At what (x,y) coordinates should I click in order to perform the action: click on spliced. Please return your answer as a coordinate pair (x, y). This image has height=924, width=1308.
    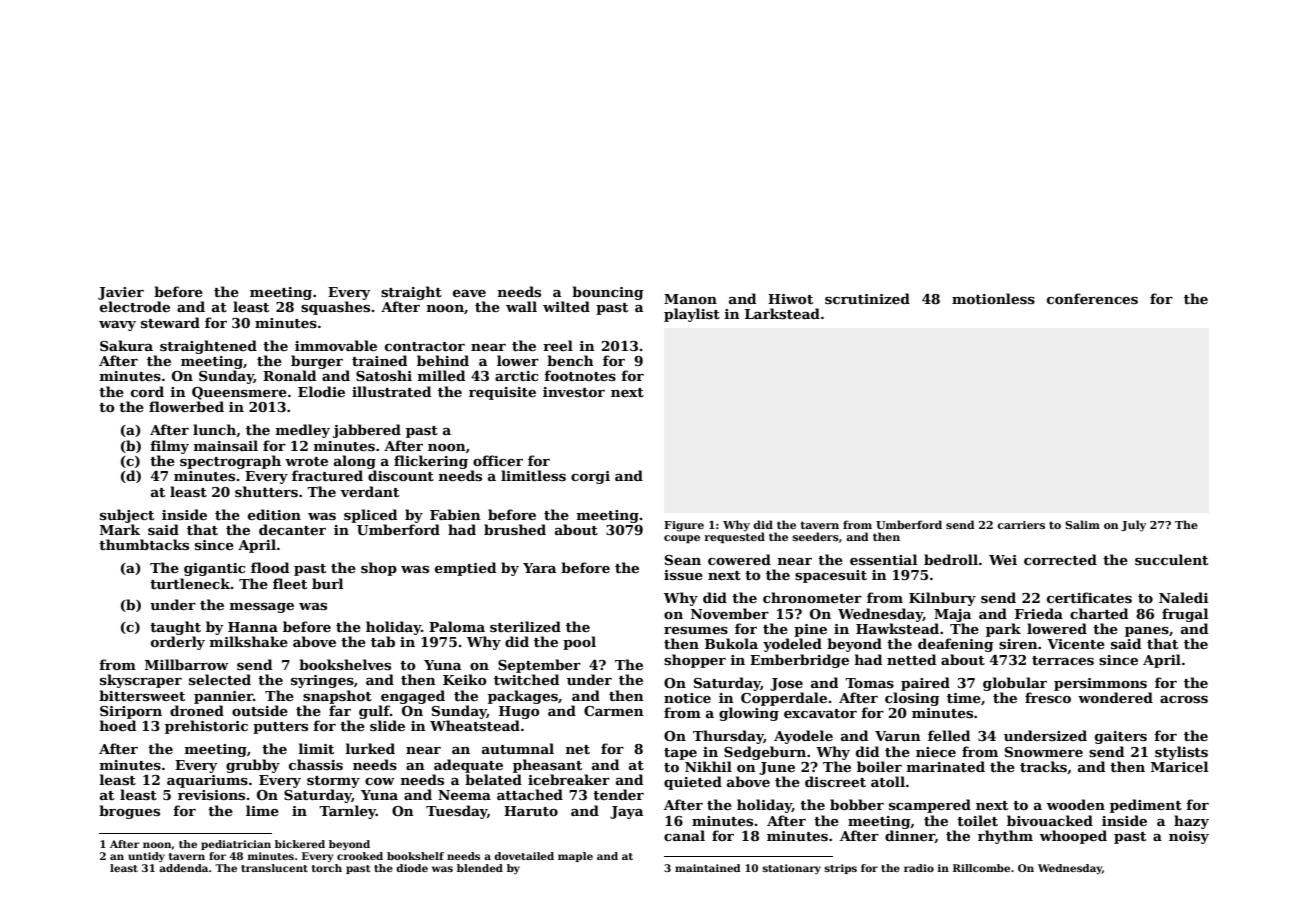
    Looking at the image, I should click on (370, 516).
